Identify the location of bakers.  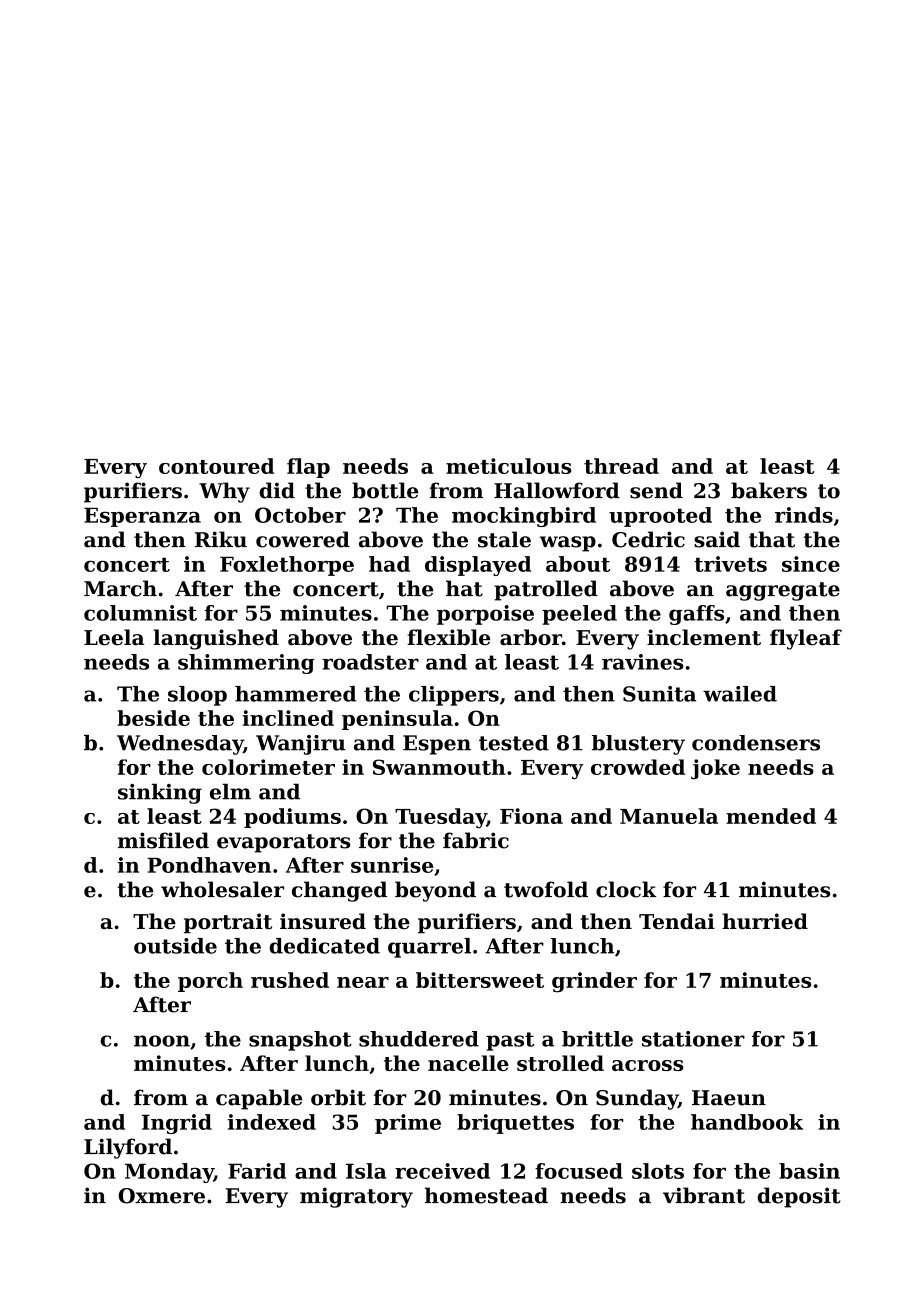
(769, 490).
